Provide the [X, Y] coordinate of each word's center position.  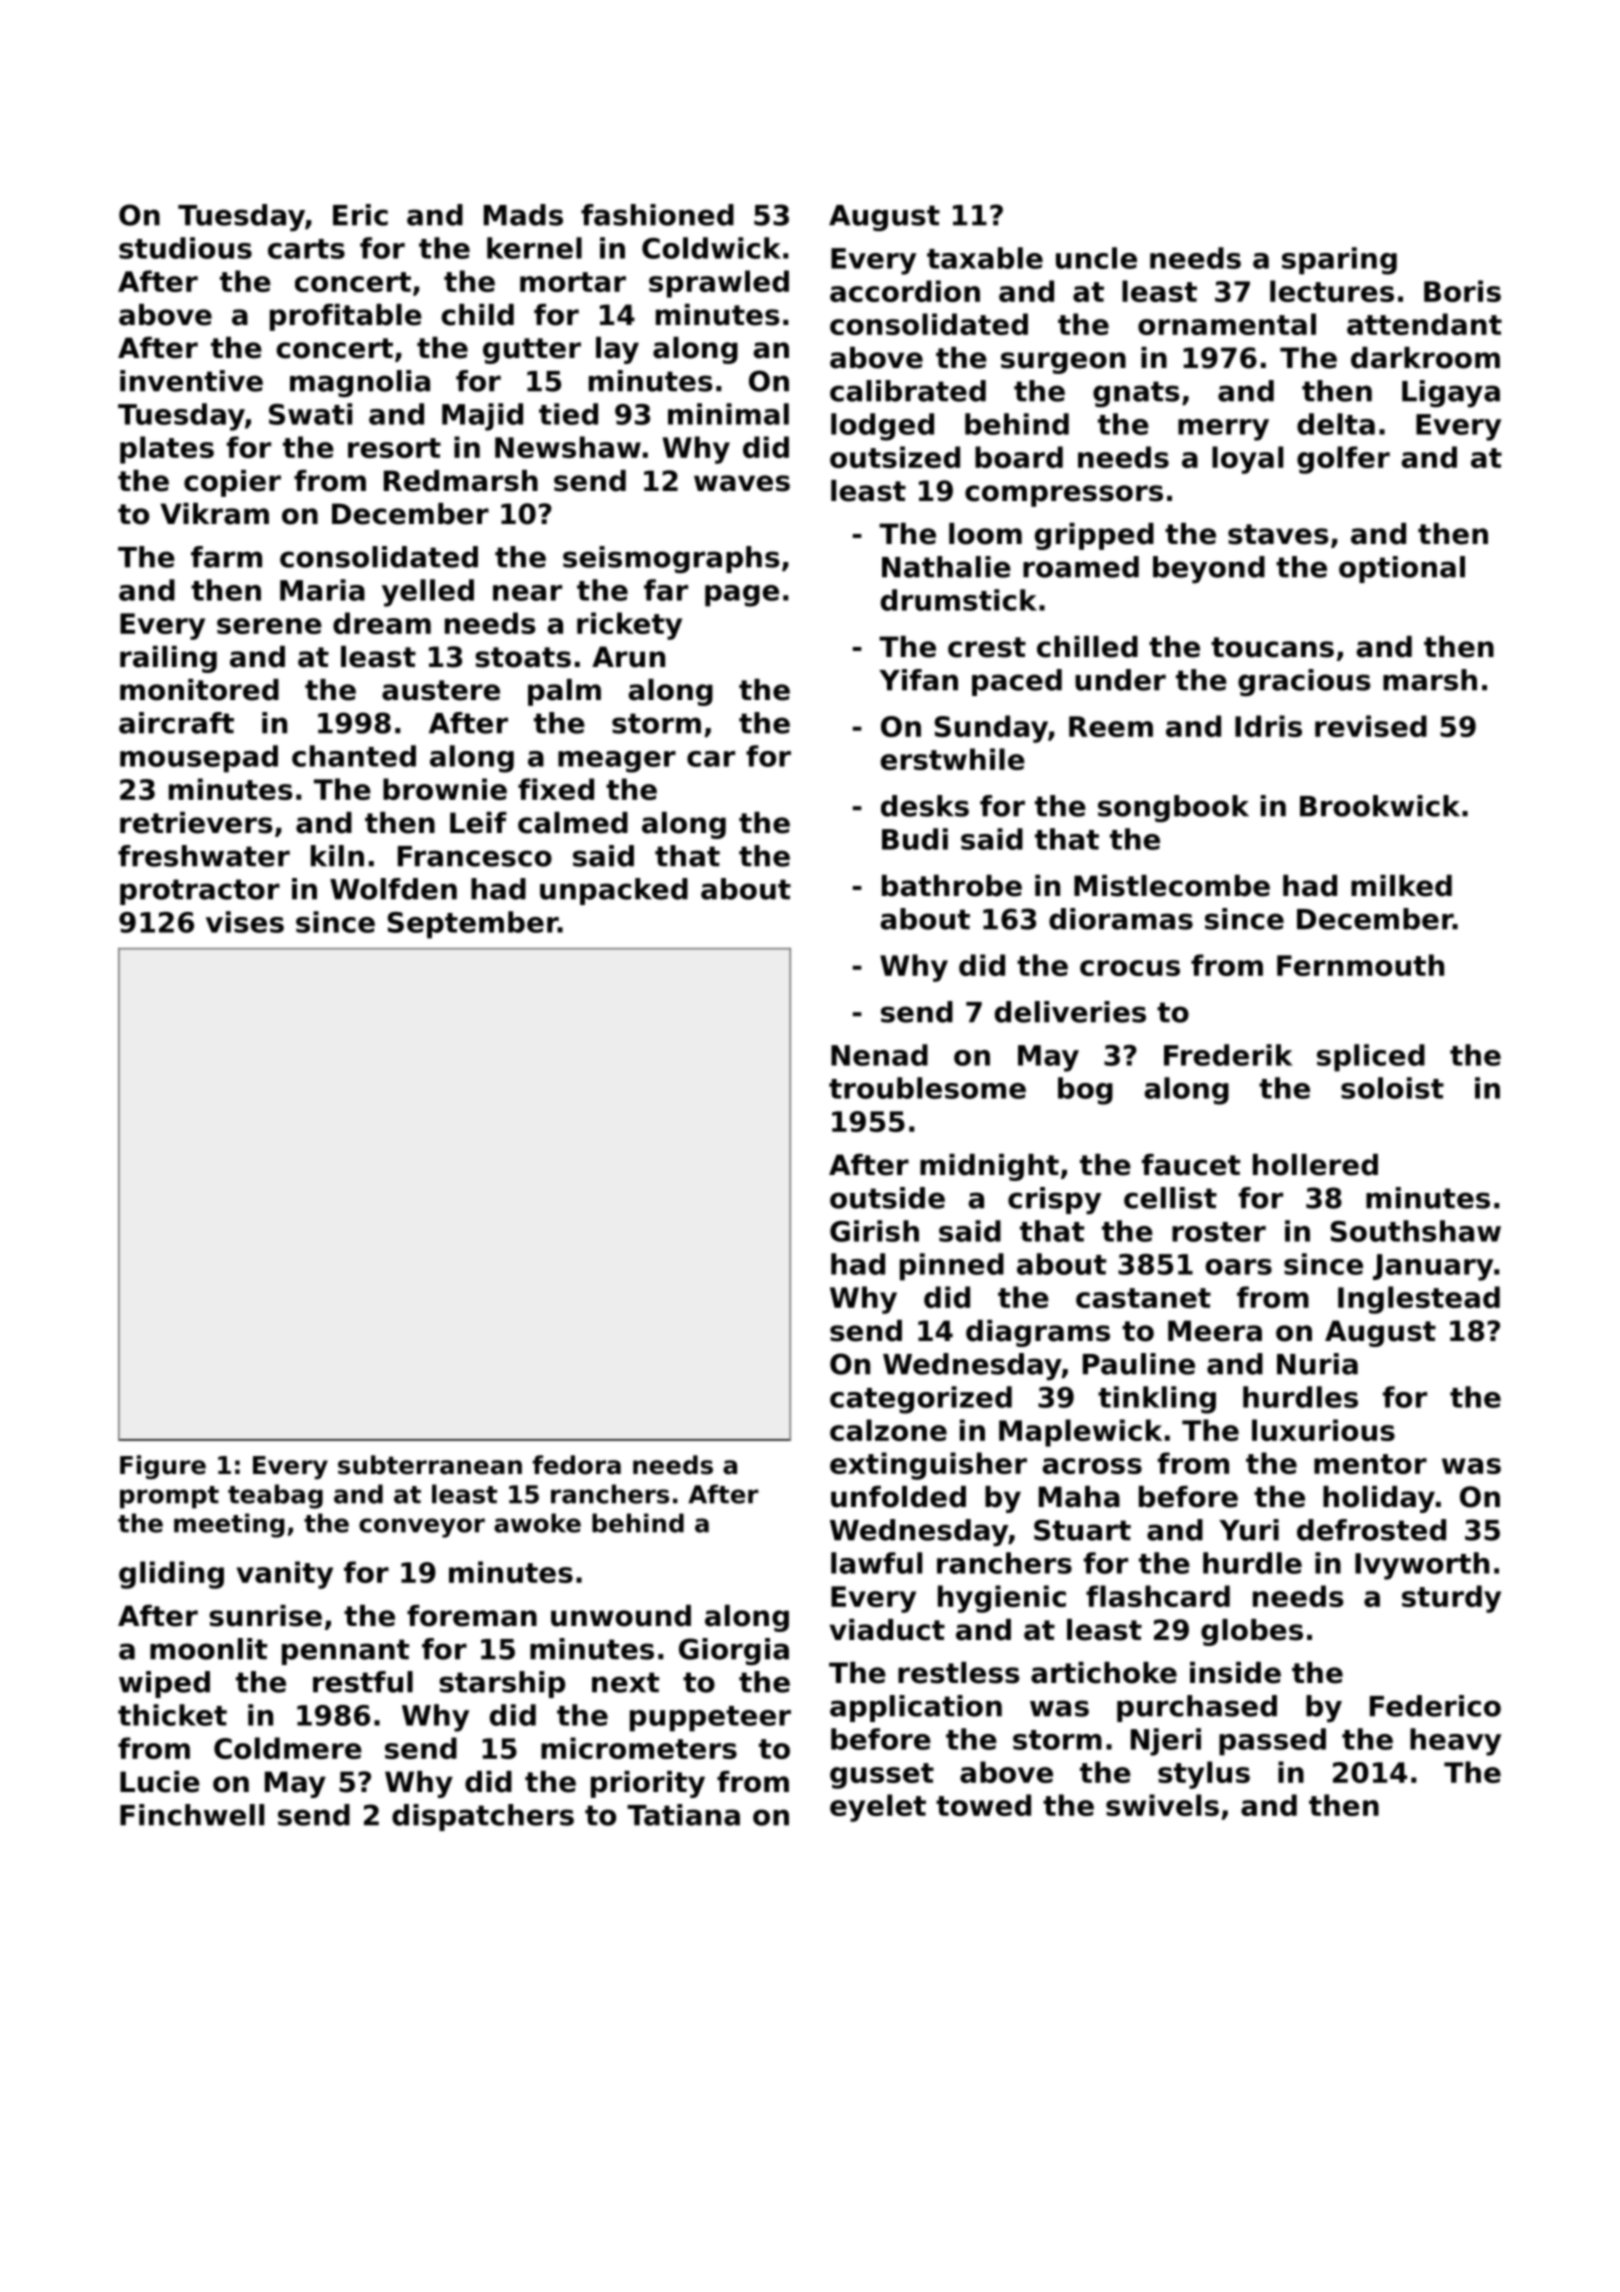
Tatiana [683, 1815]
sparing [1339, 261]
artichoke [1104, 1673]
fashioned [657, 215]
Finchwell [192, 1815]
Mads [523, 215]
